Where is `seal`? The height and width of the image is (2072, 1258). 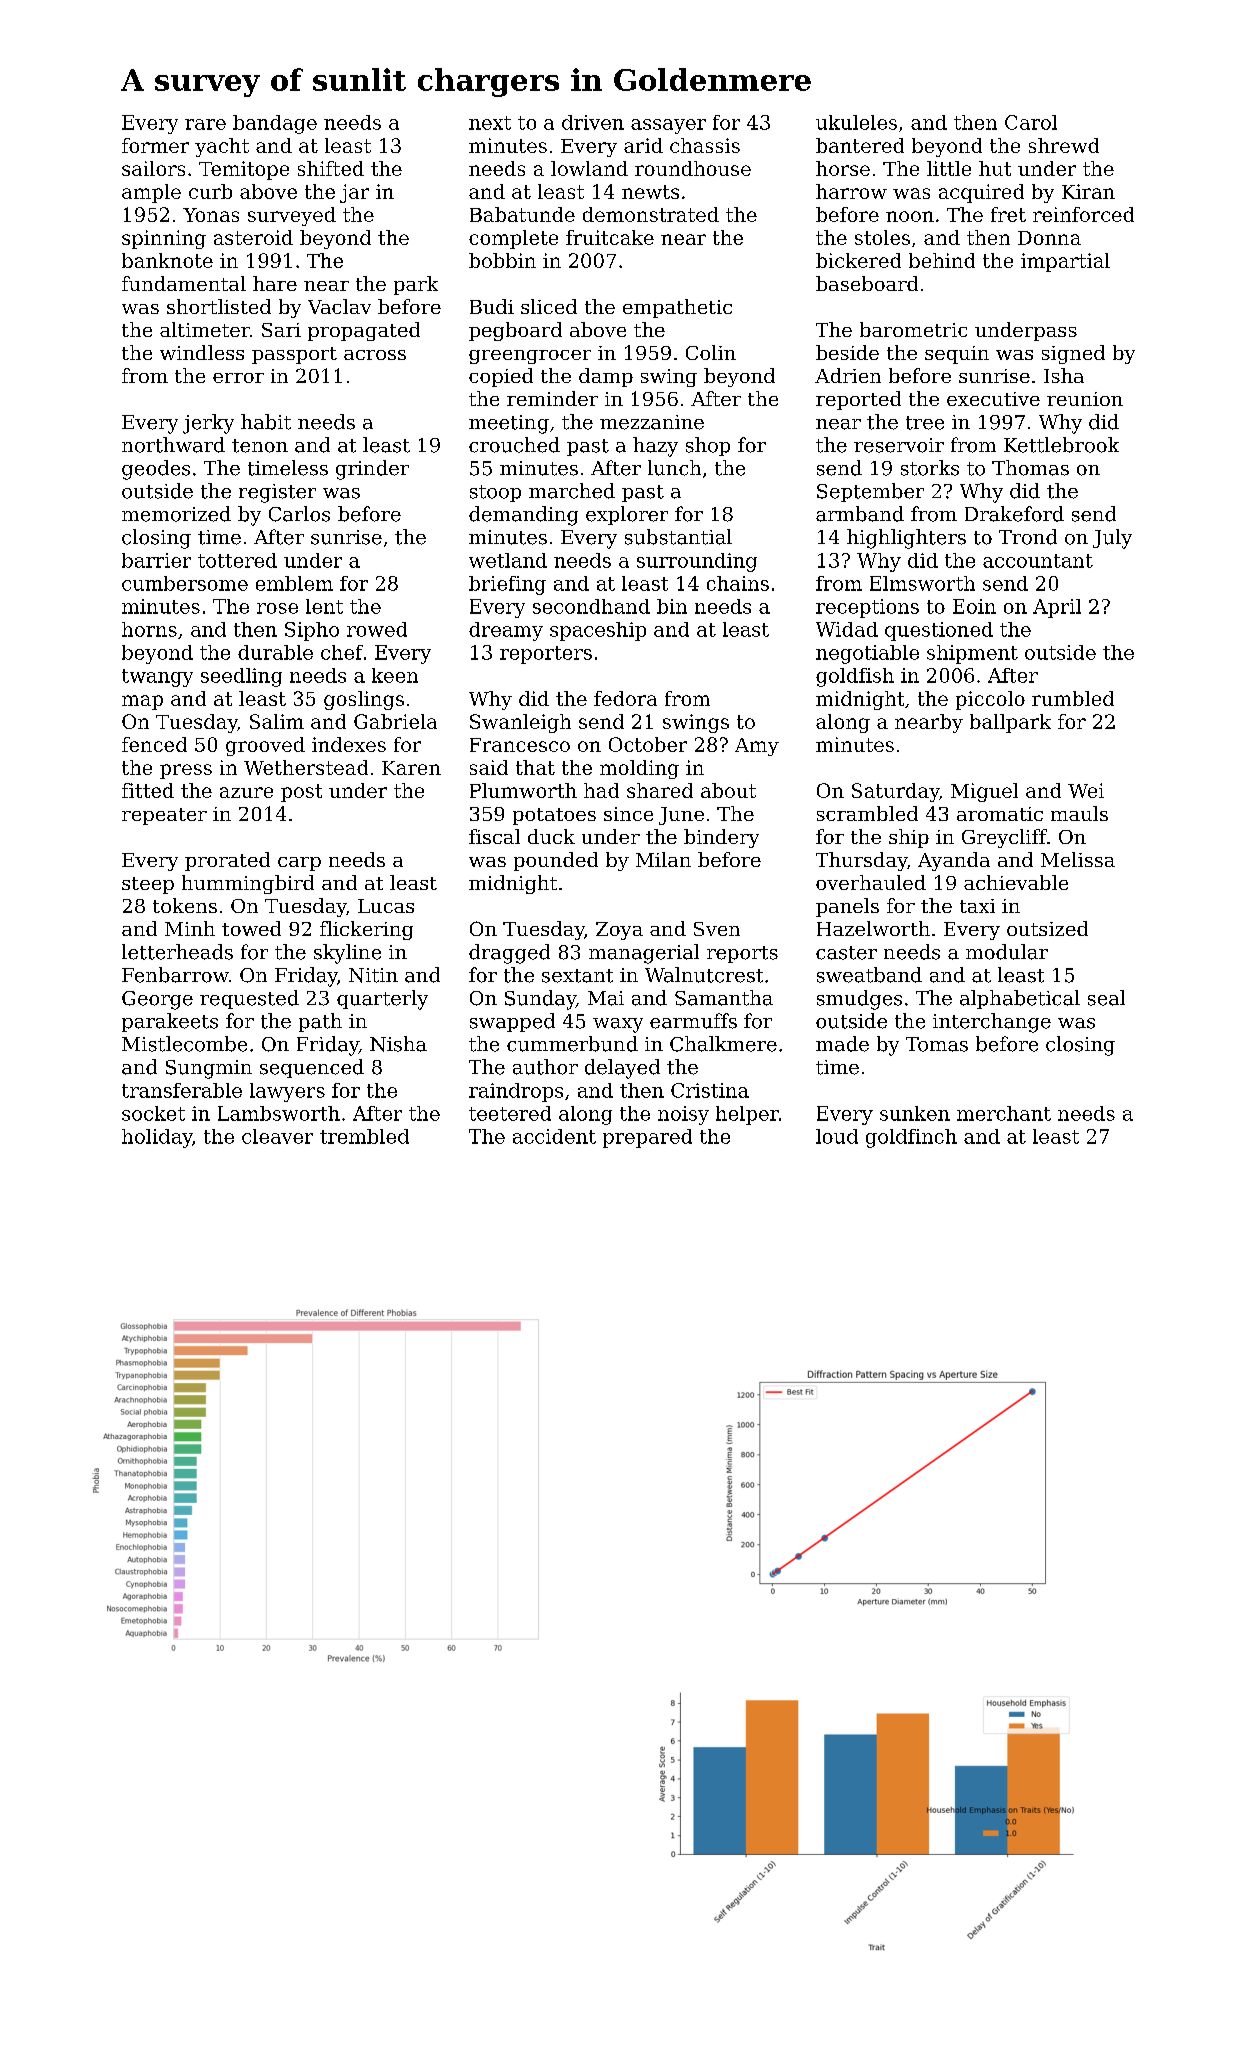 seal is located at coordinates (1106, 998).
